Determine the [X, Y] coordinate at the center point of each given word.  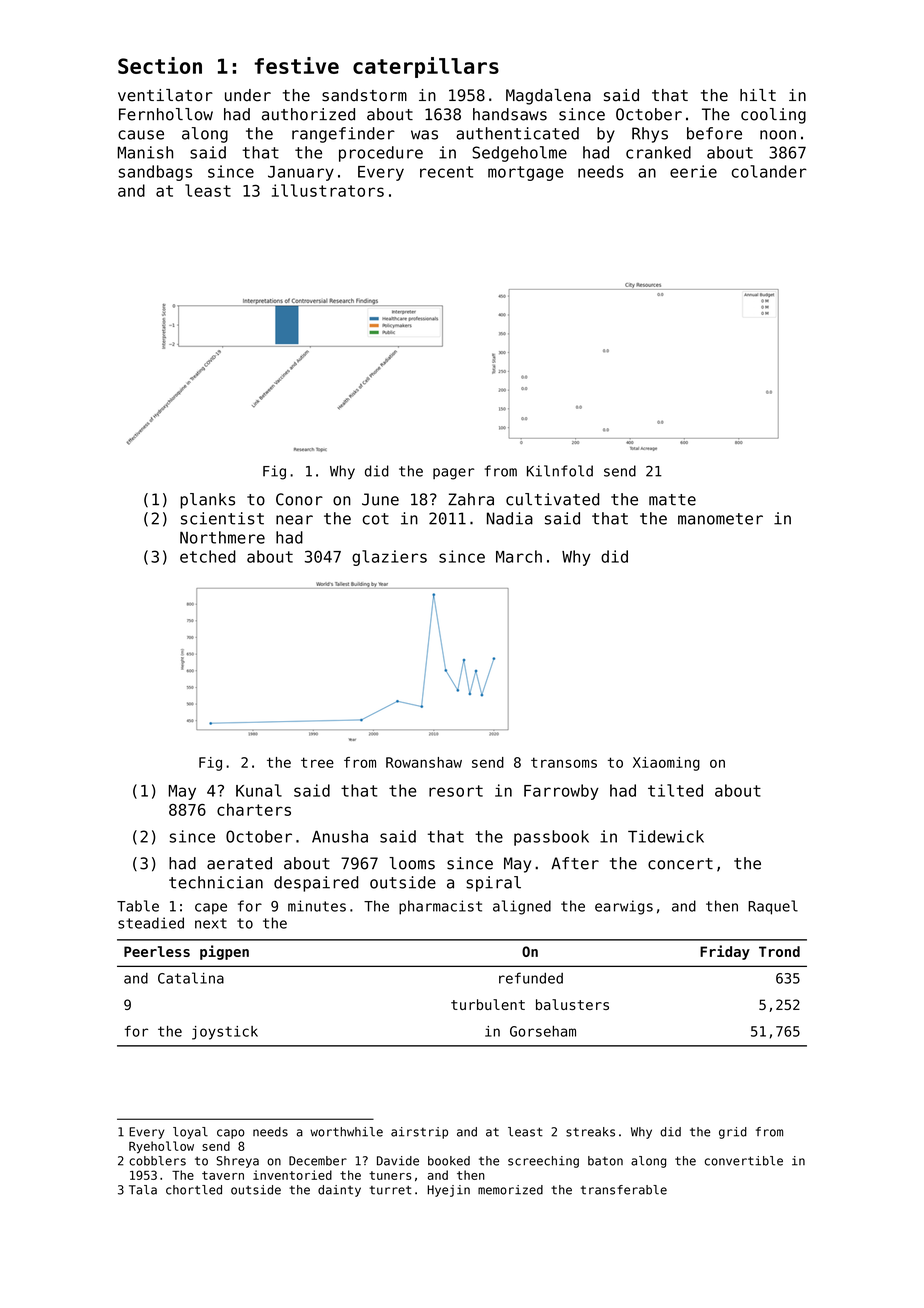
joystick [225, 1033]
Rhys [650, 135]
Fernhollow [166, 114]
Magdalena [548, 97]
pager [454, 474]
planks [207, 501]
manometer [720, 519]
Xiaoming [666, 764]
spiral [493, 884]
